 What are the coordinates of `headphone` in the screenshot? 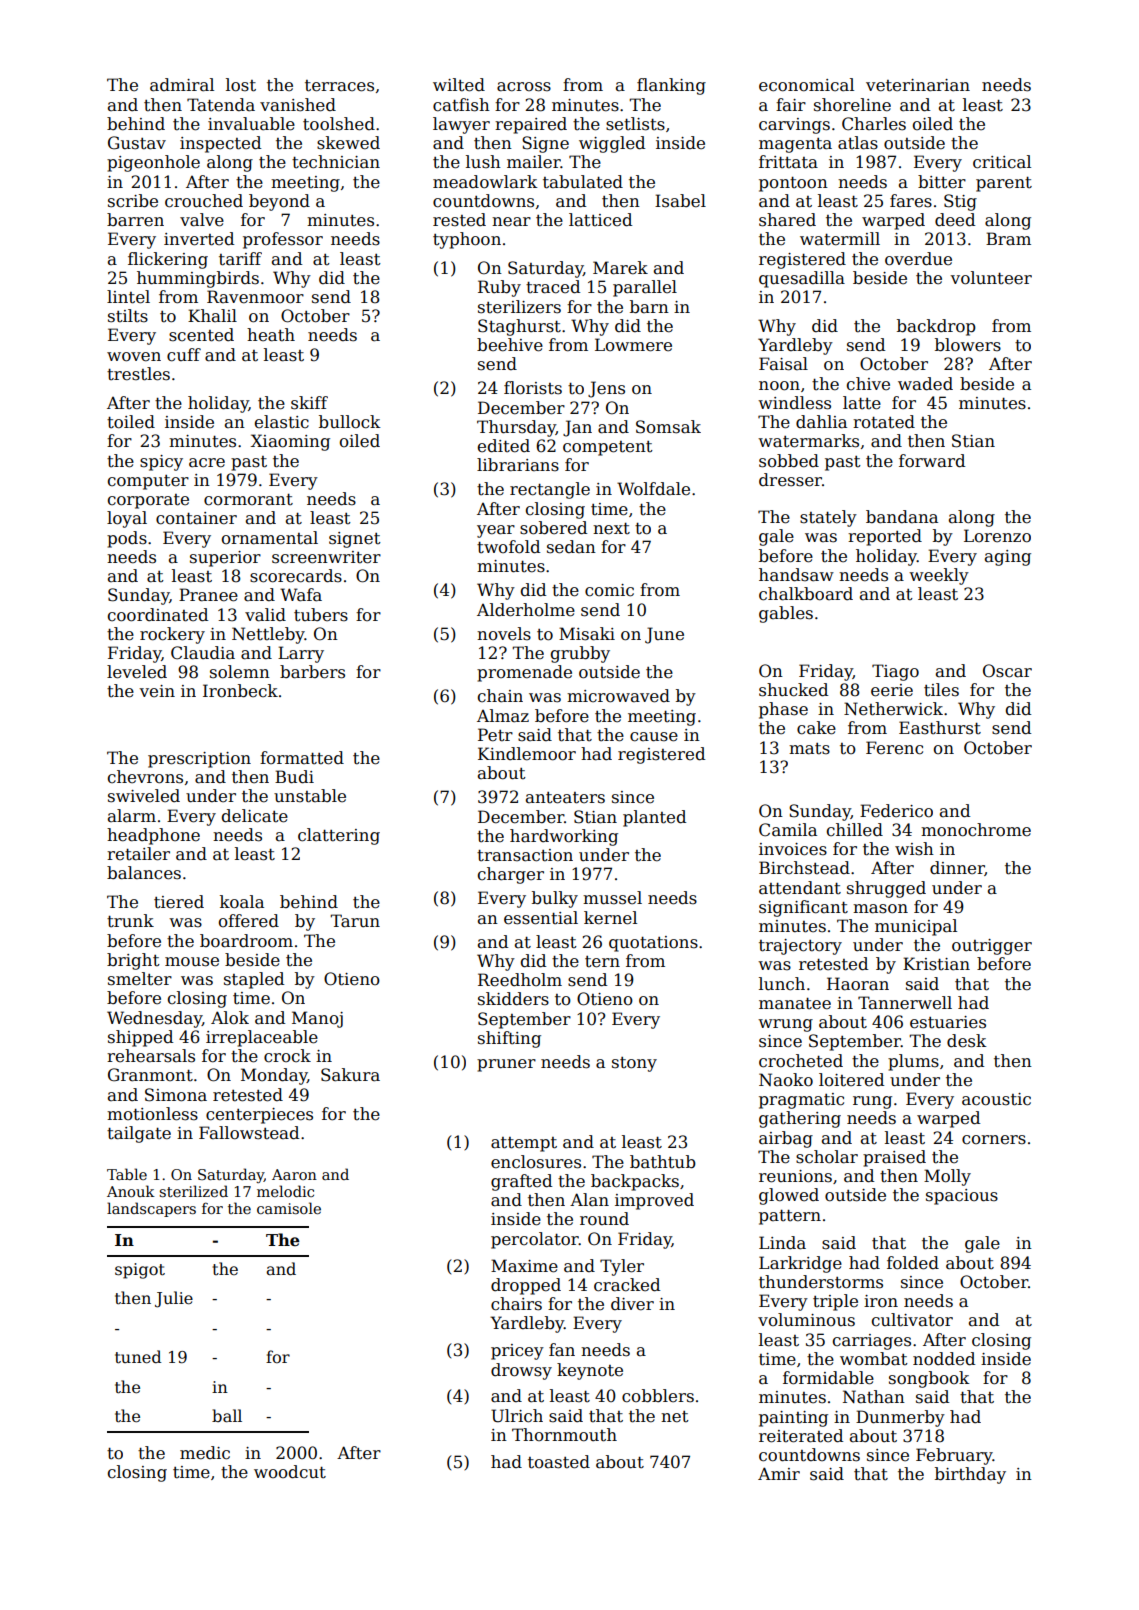 It's located at (153, 836).
